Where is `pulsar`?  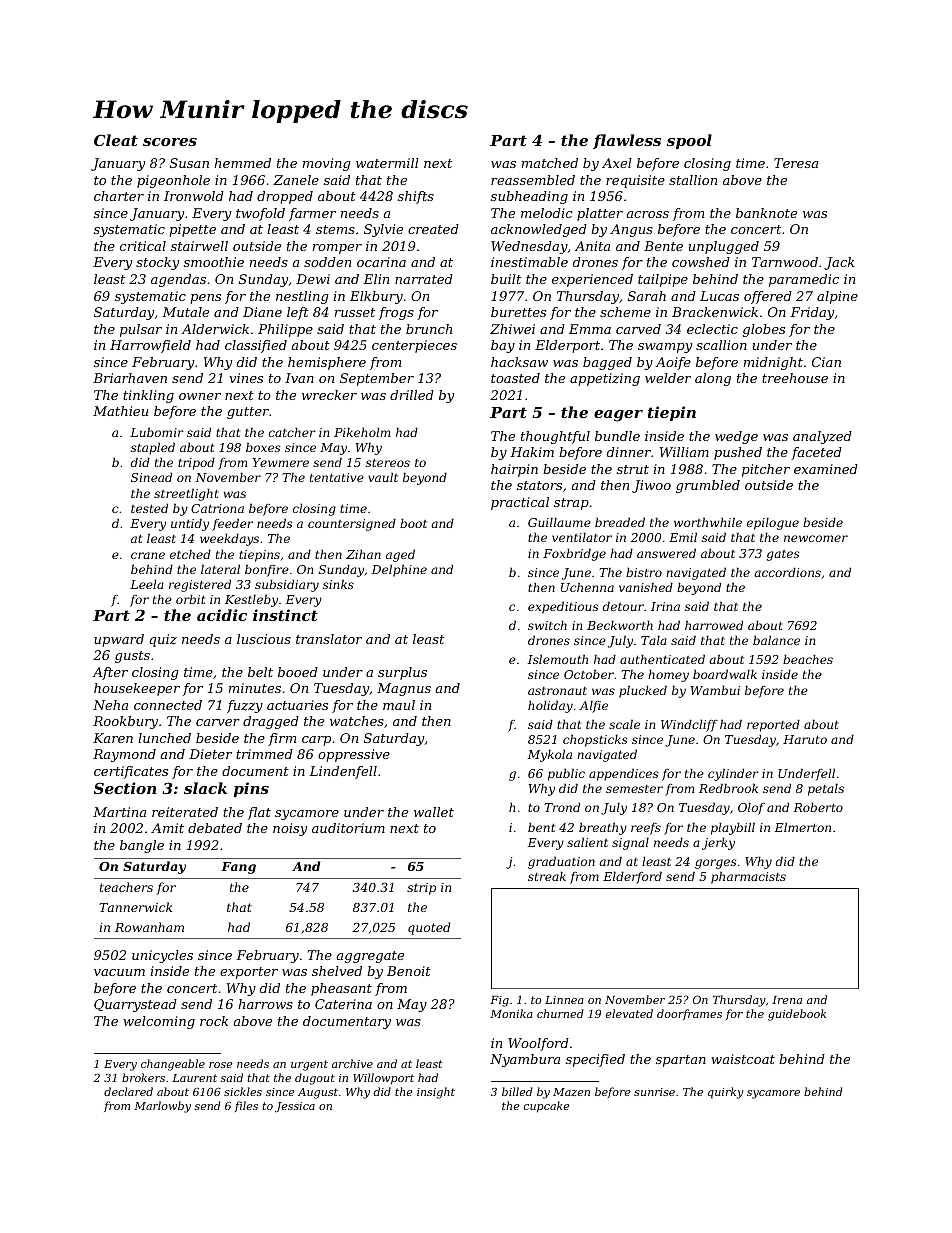 pulsar is located at coordinates (141, 330).
